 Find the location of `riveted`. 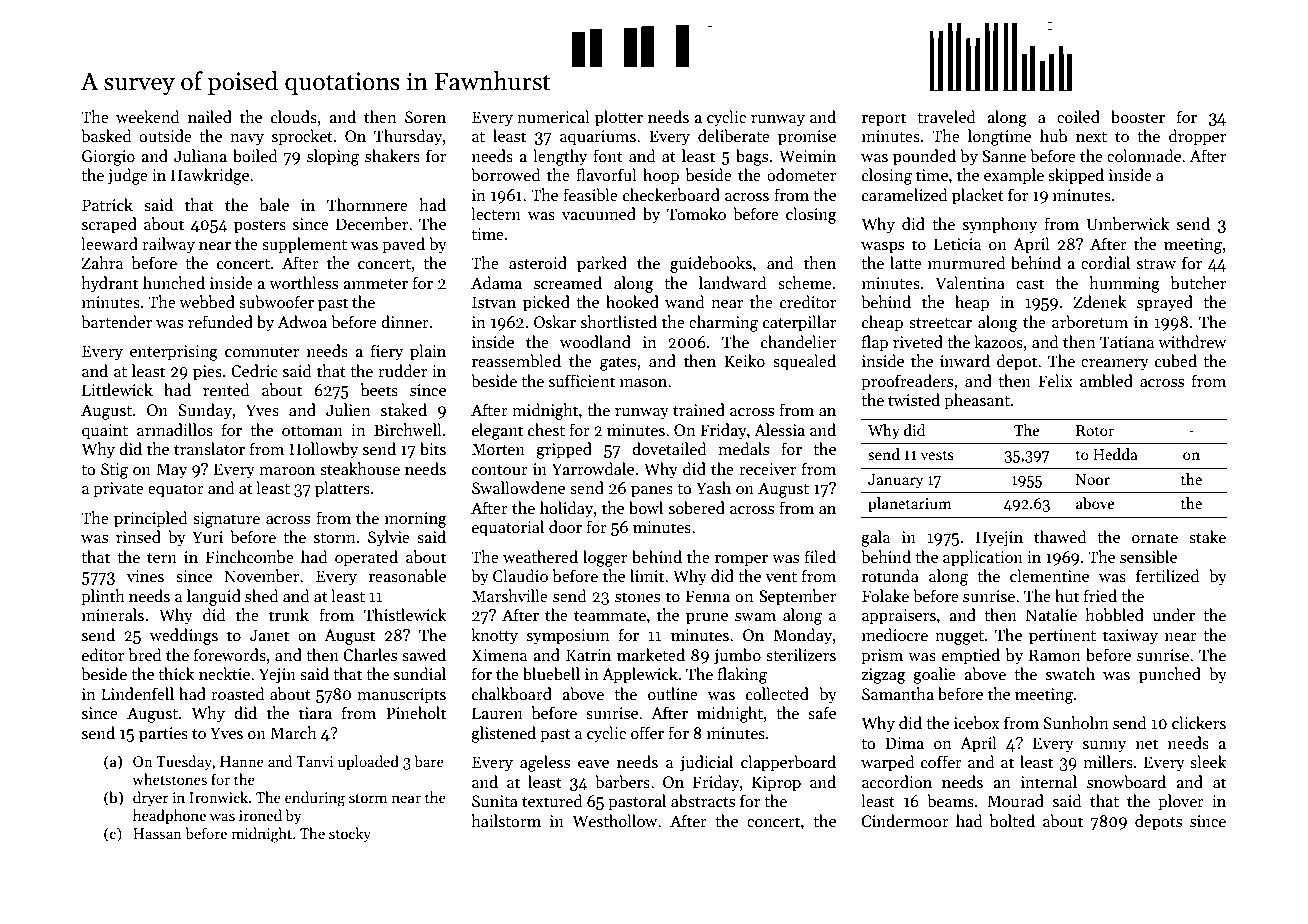

riveted is located at coordinates (918, 341).
